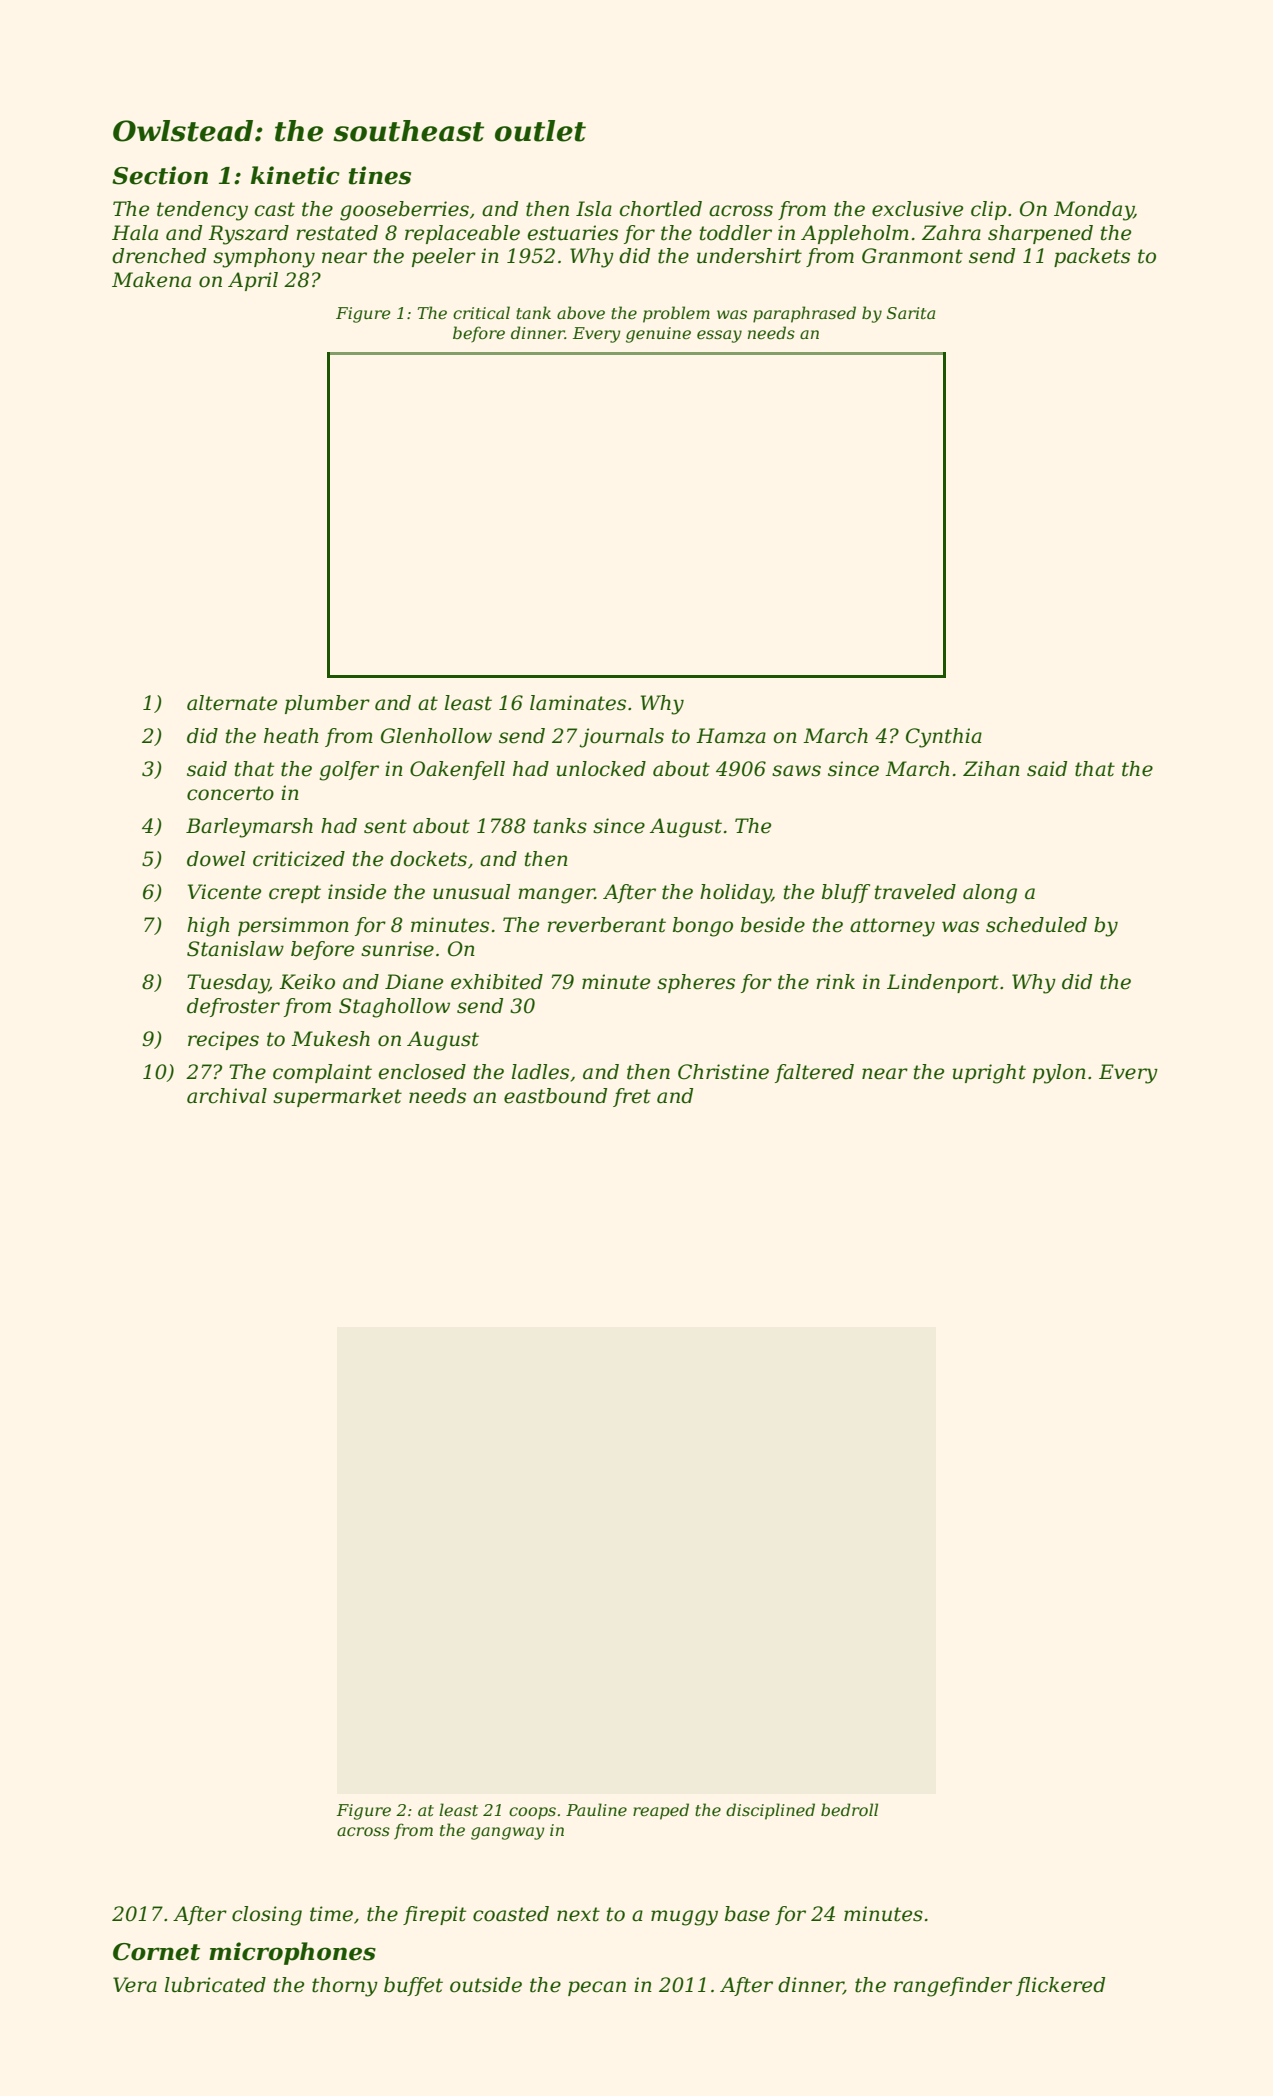  What do you see at coordinates (380, 175) in the screenshot?
I see `tines` at bounding box center [380, 175].
